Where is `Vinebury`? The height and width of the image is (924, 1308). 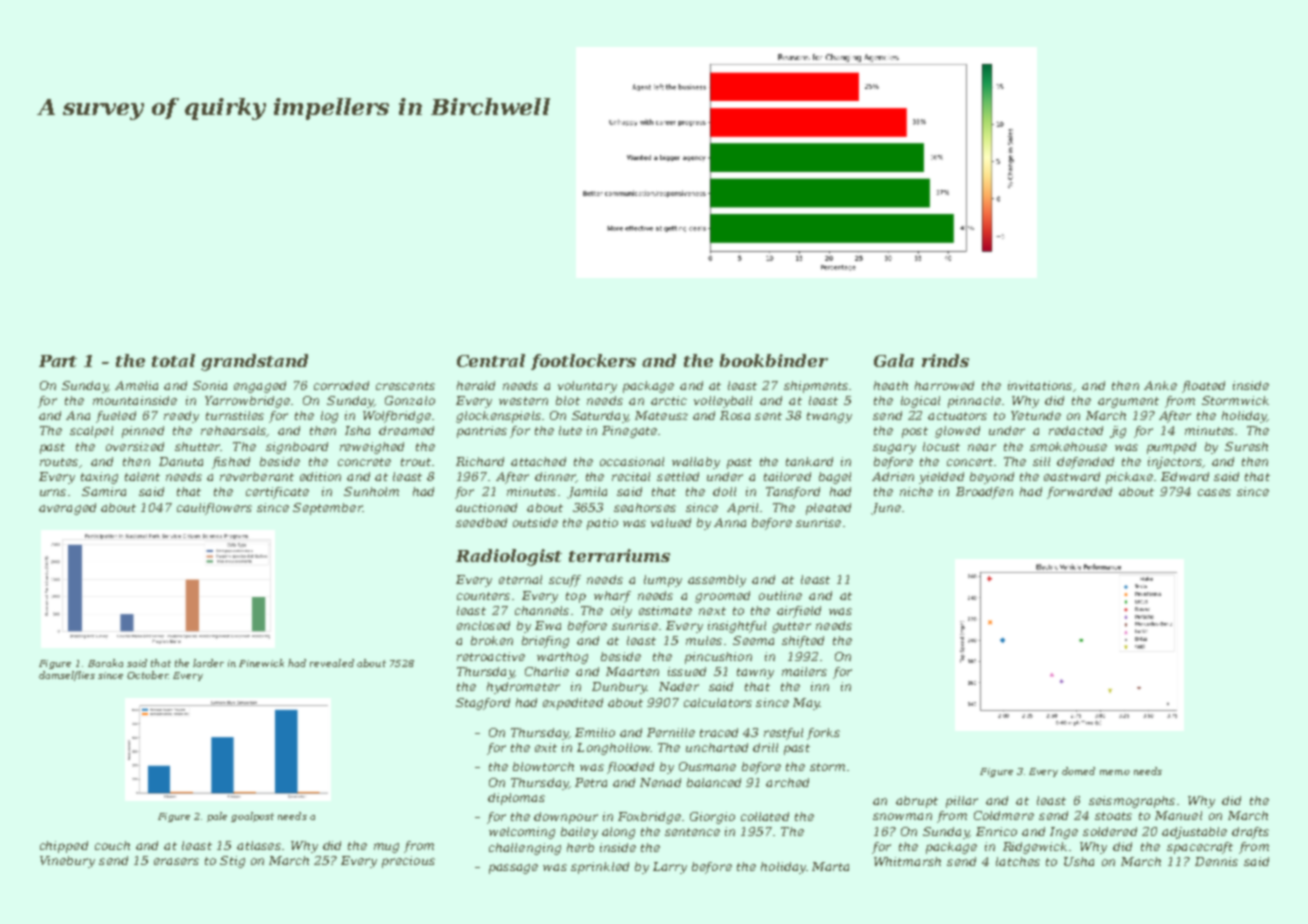
Vinebury is located at coordinates (67, 862).
